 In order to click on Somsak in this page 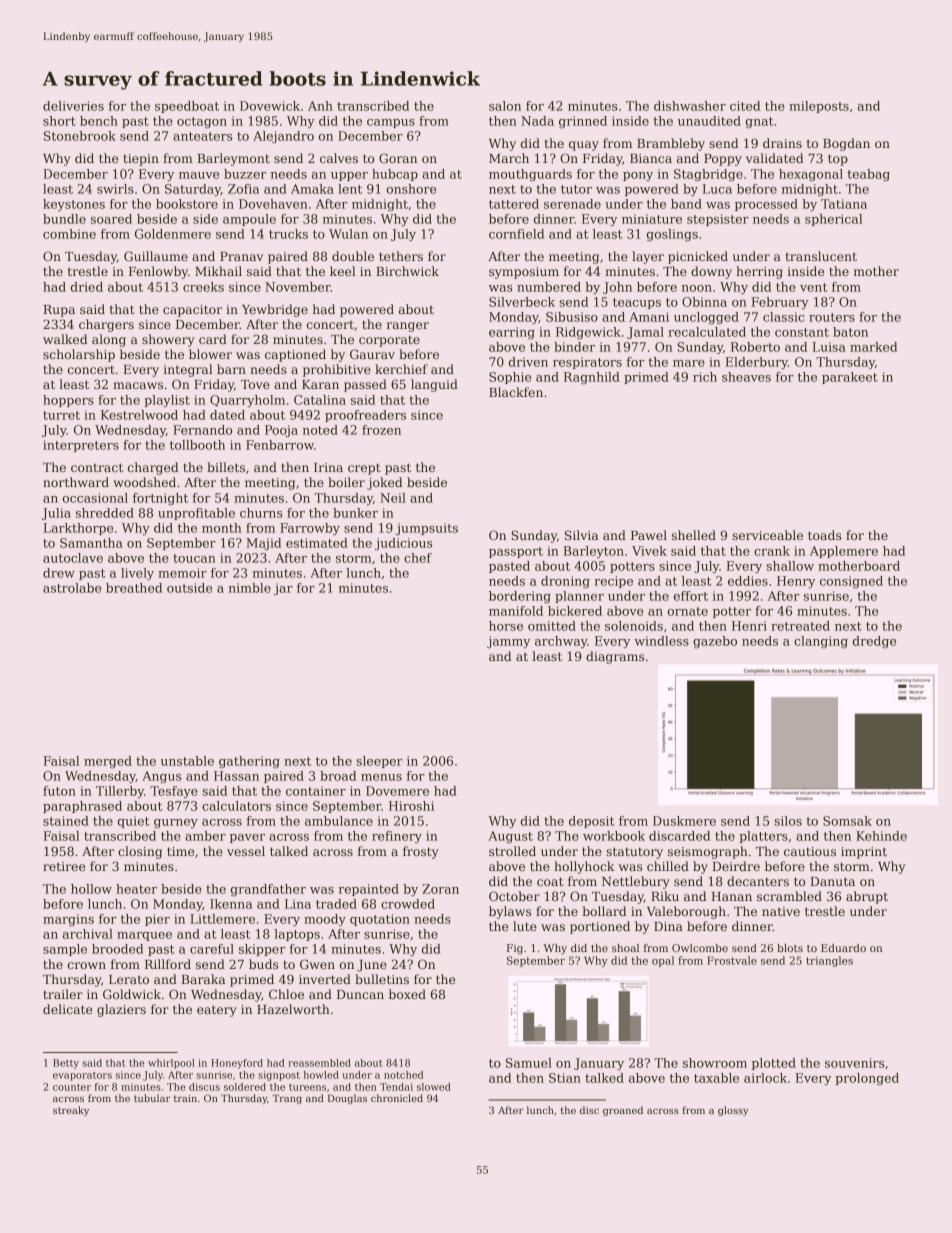, I will do `click(847, 821)`.
